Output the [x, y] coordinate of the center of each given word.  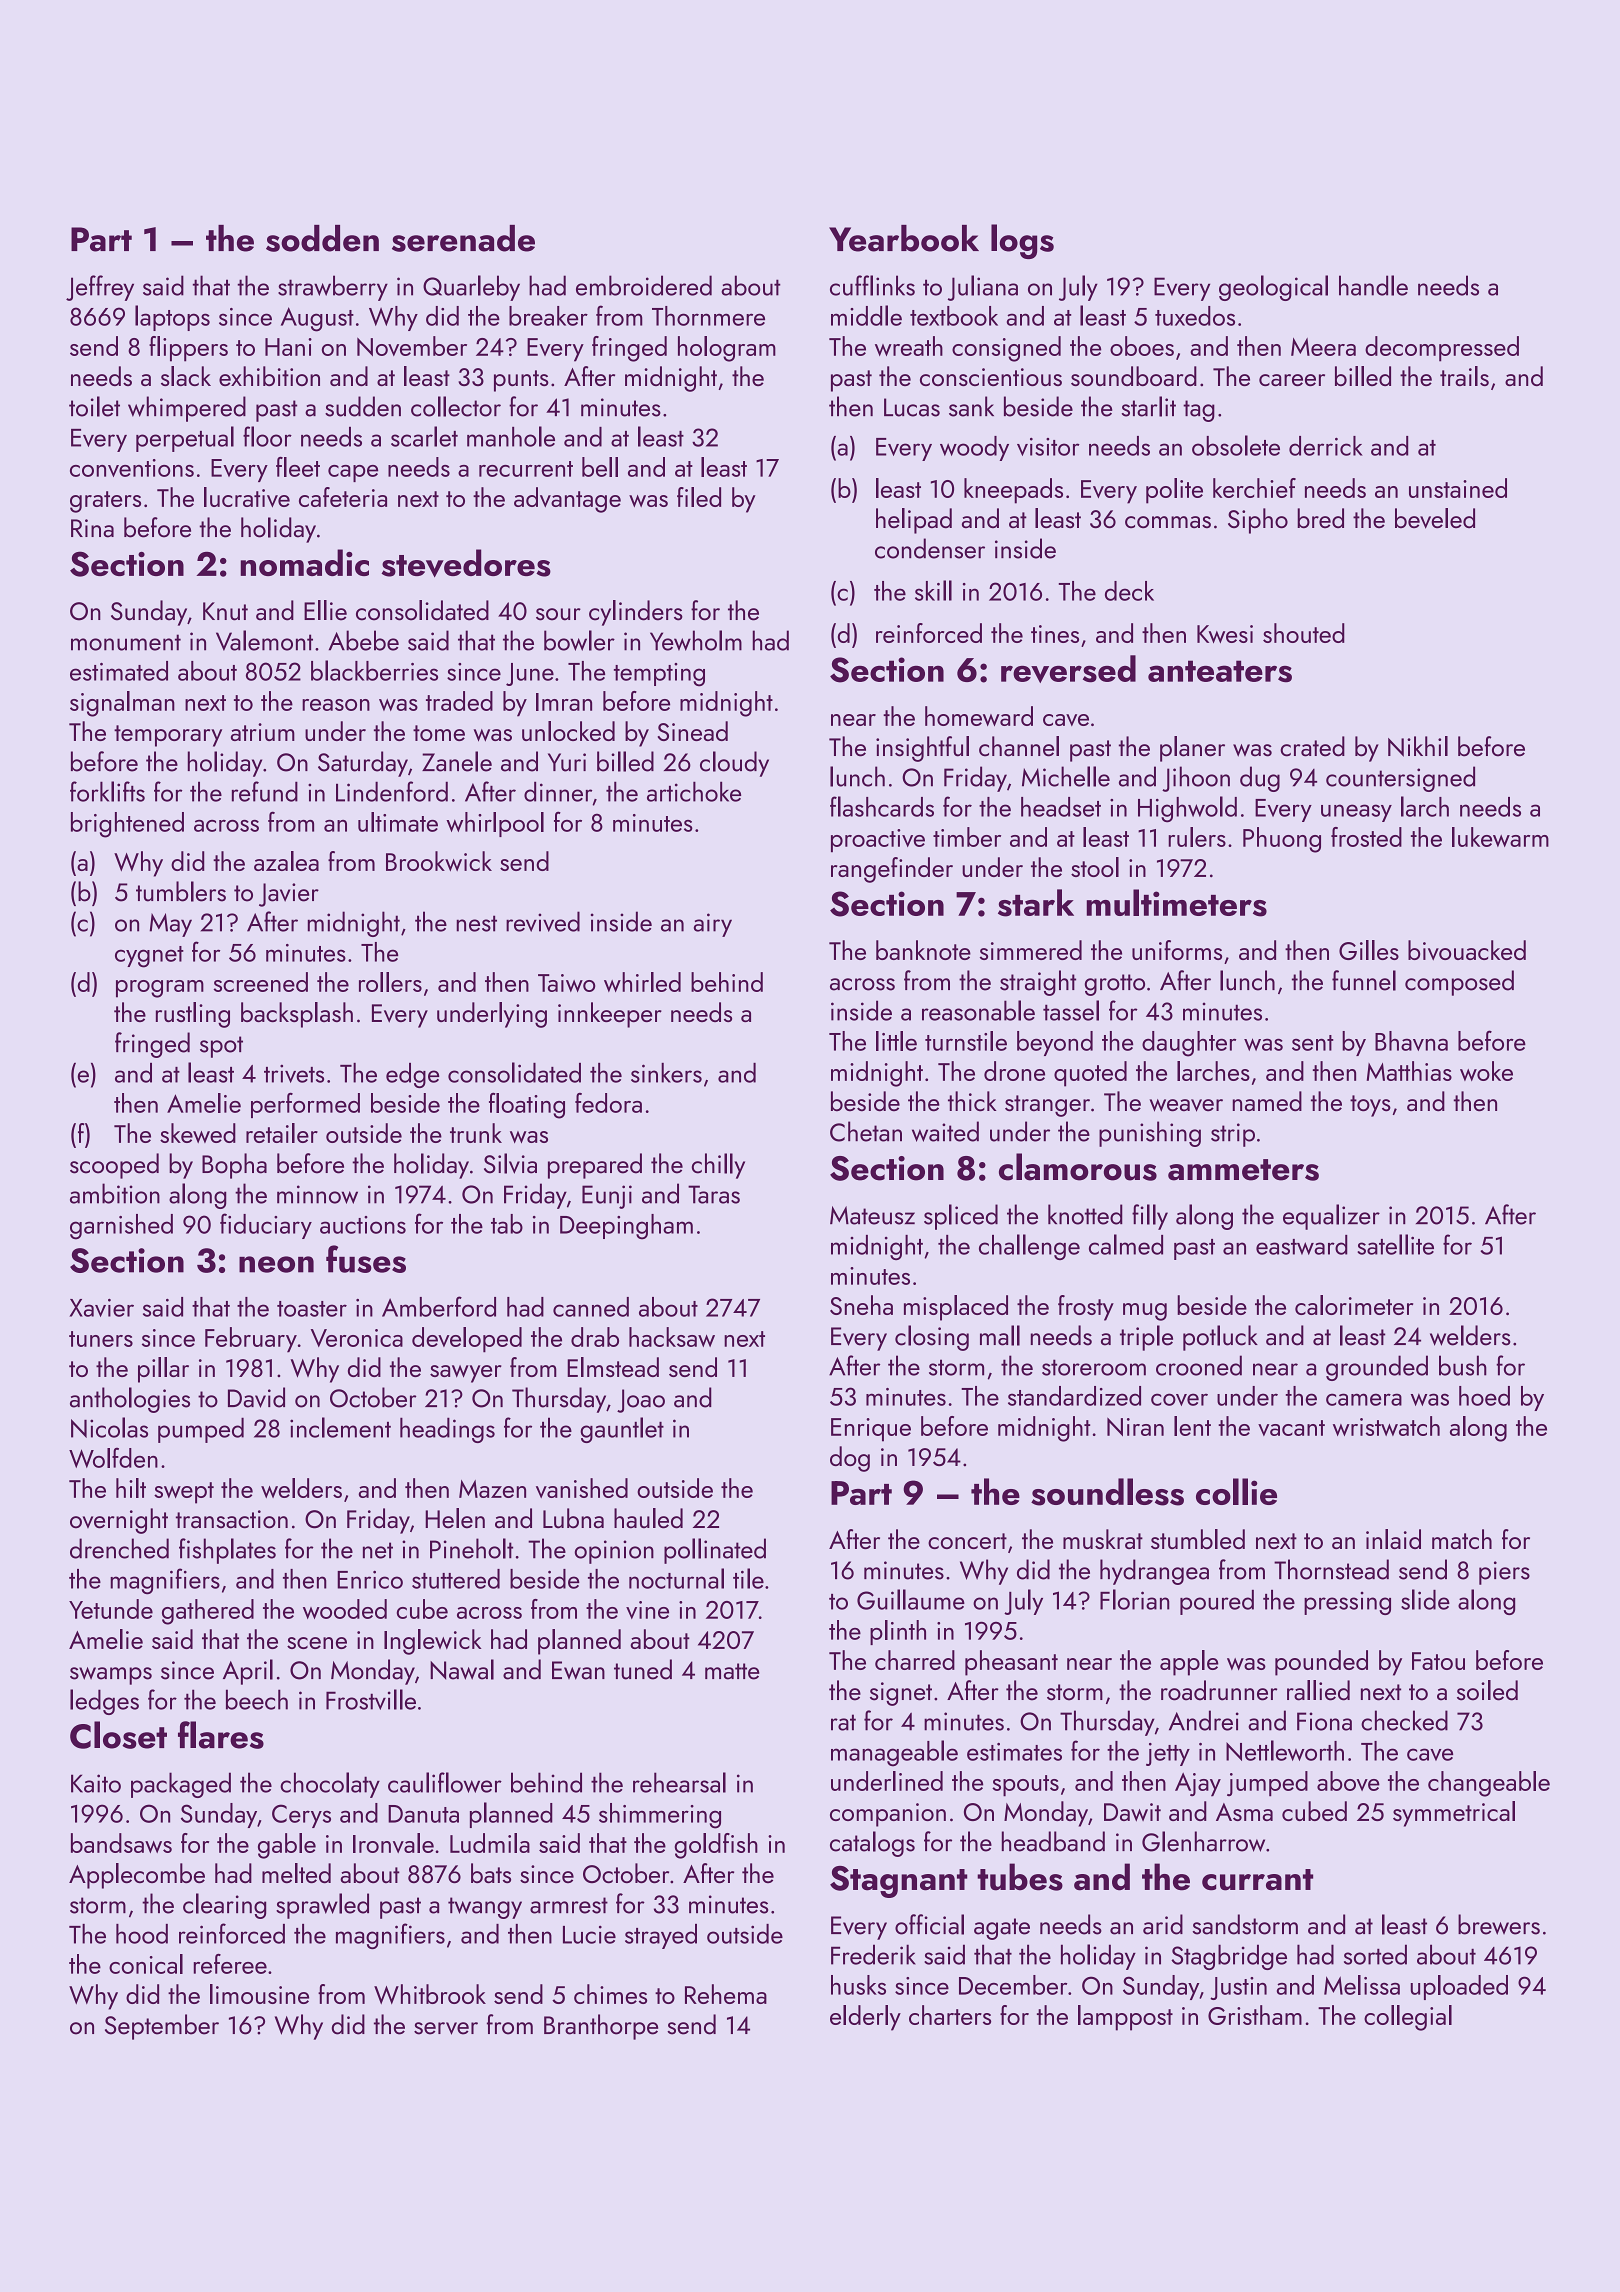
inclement [340, 1427]
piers [1504, 1573]
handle [1373, 285]
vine [647, 1610]
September [162, 2027]
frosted [1366, 837]
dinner [558, 791]
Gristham [1255, 2015]
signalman [122, 704]
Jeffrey [100, 288]
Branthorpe [601, 2027]
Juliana [983, 288]
